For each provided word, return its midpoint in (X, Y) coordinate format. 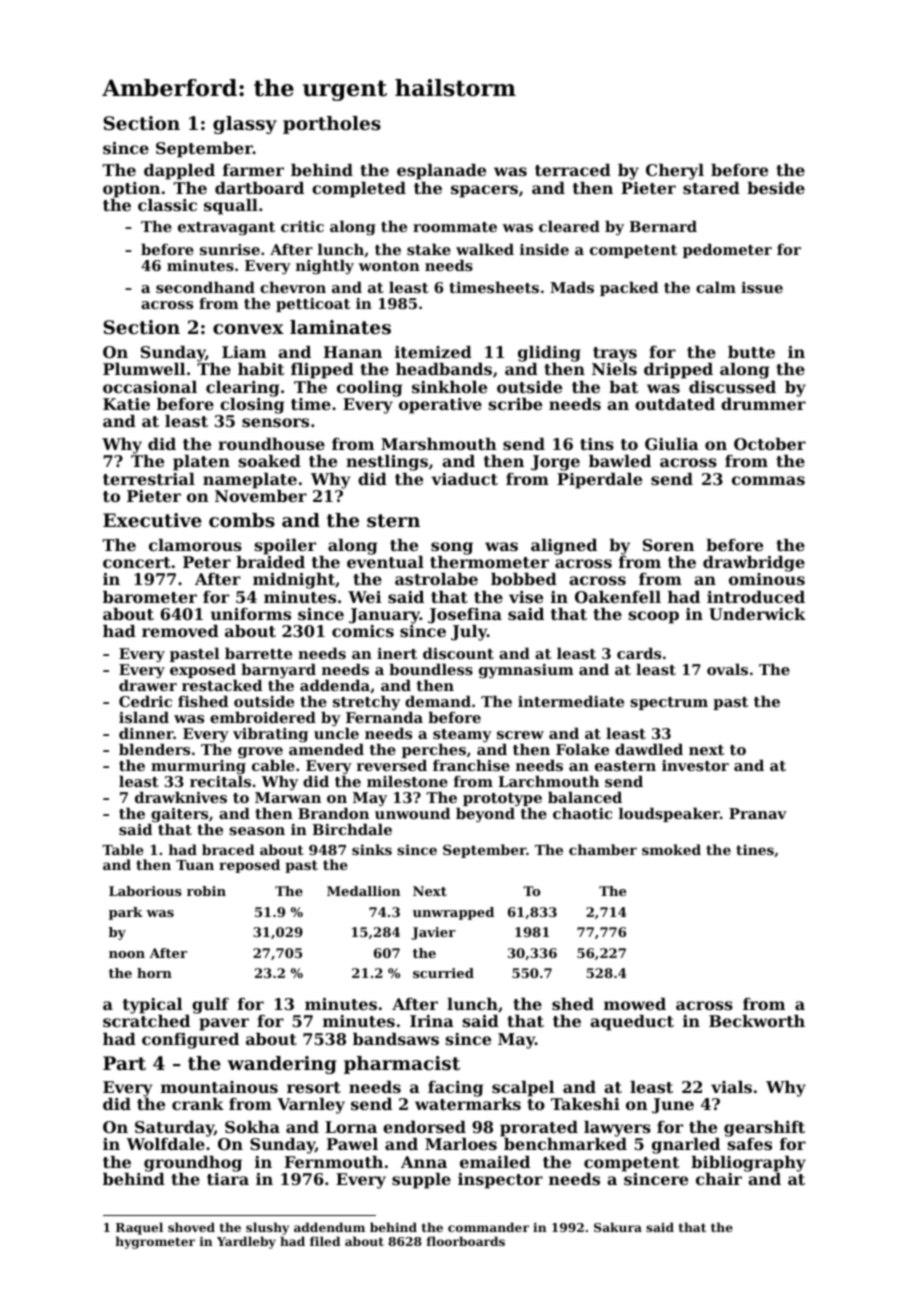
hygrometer (155, 1242)
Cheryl (675, 172)
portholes (332, 125)
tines (755, 849)
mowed (635, 1004)
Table (123, 849)
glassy (245, 125)
